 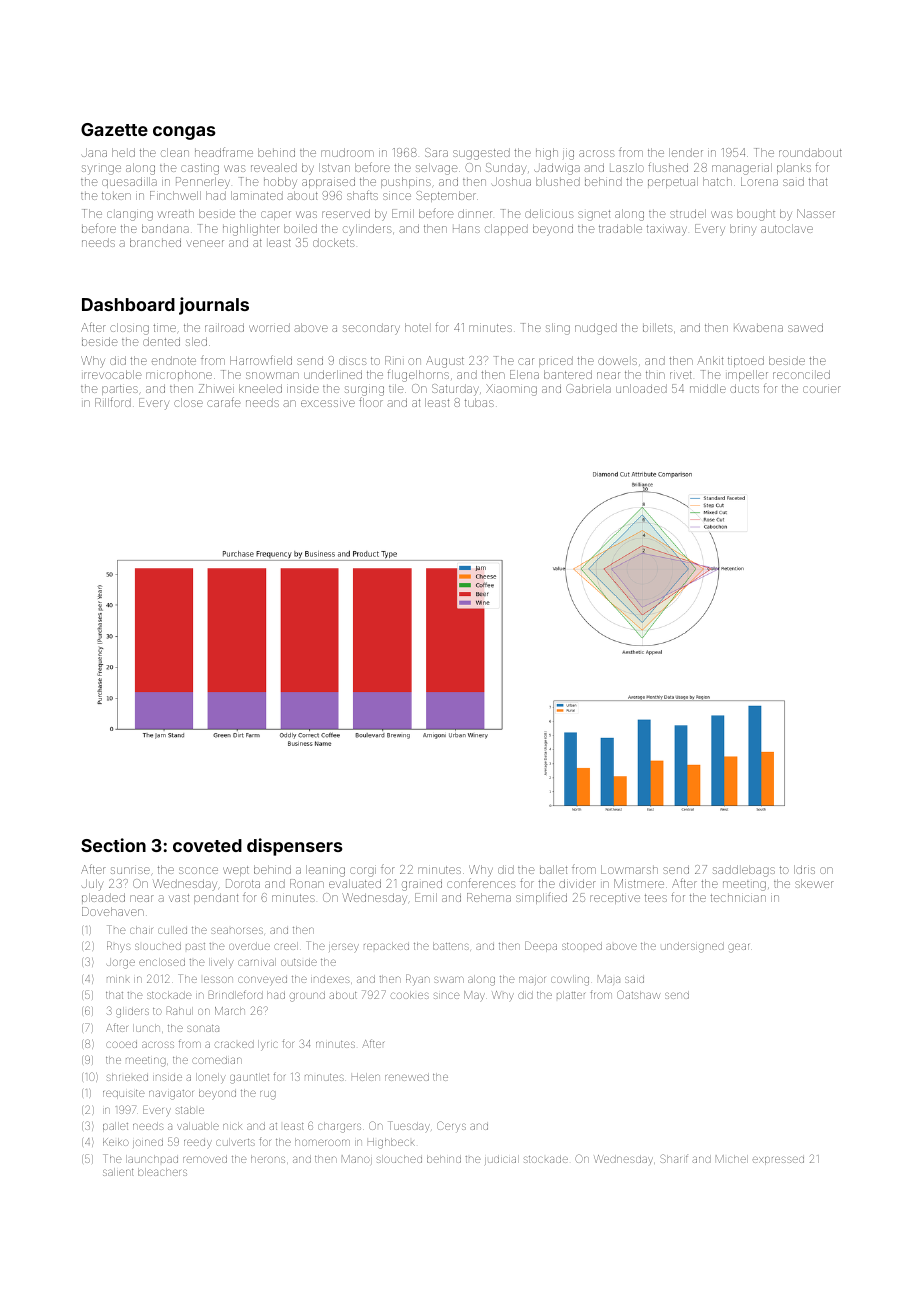 I want to click on revealed, so click(x=274, y=167).
